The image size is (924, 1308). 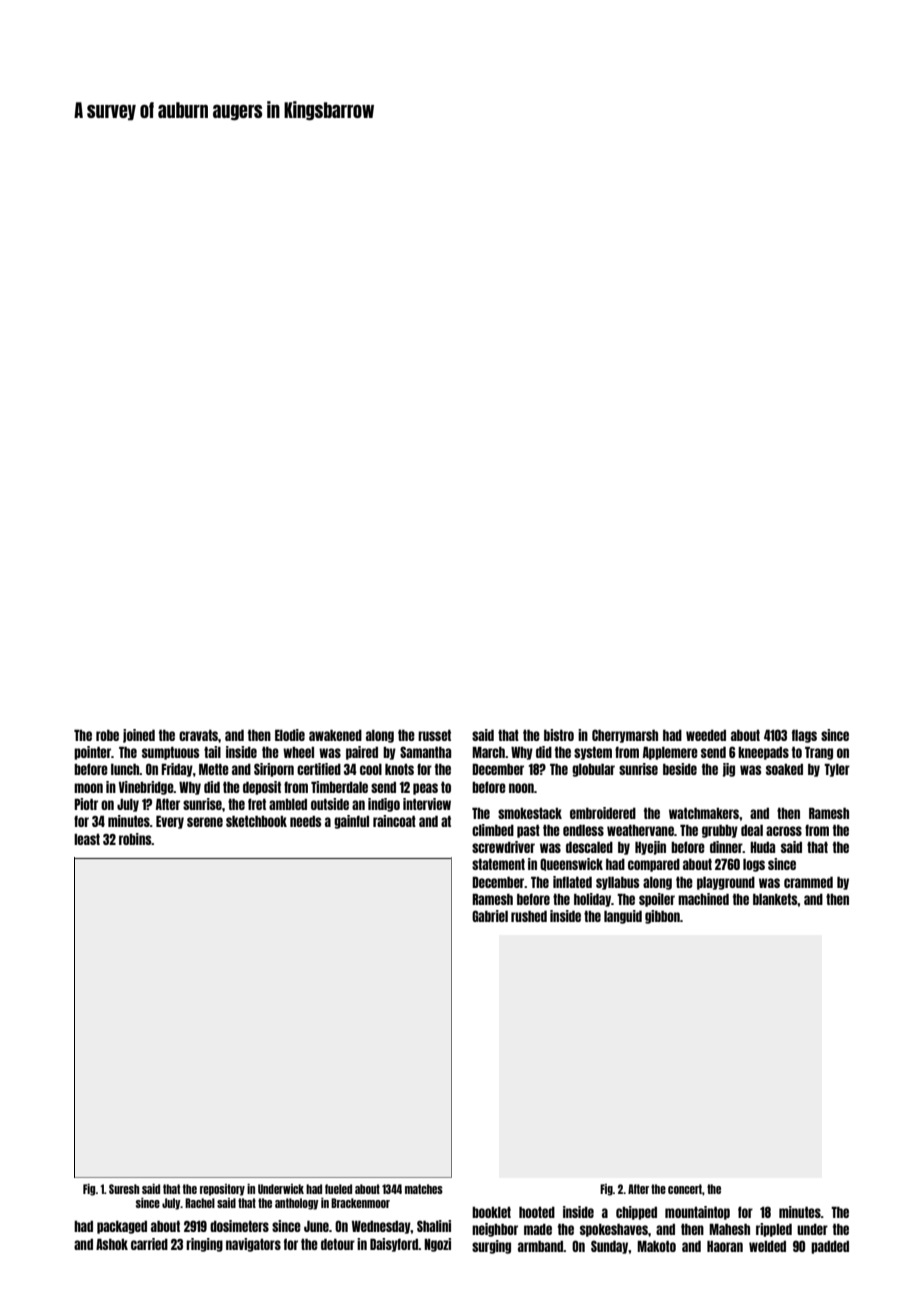 I want to click on hooted, so click(x=537, y=1212).
